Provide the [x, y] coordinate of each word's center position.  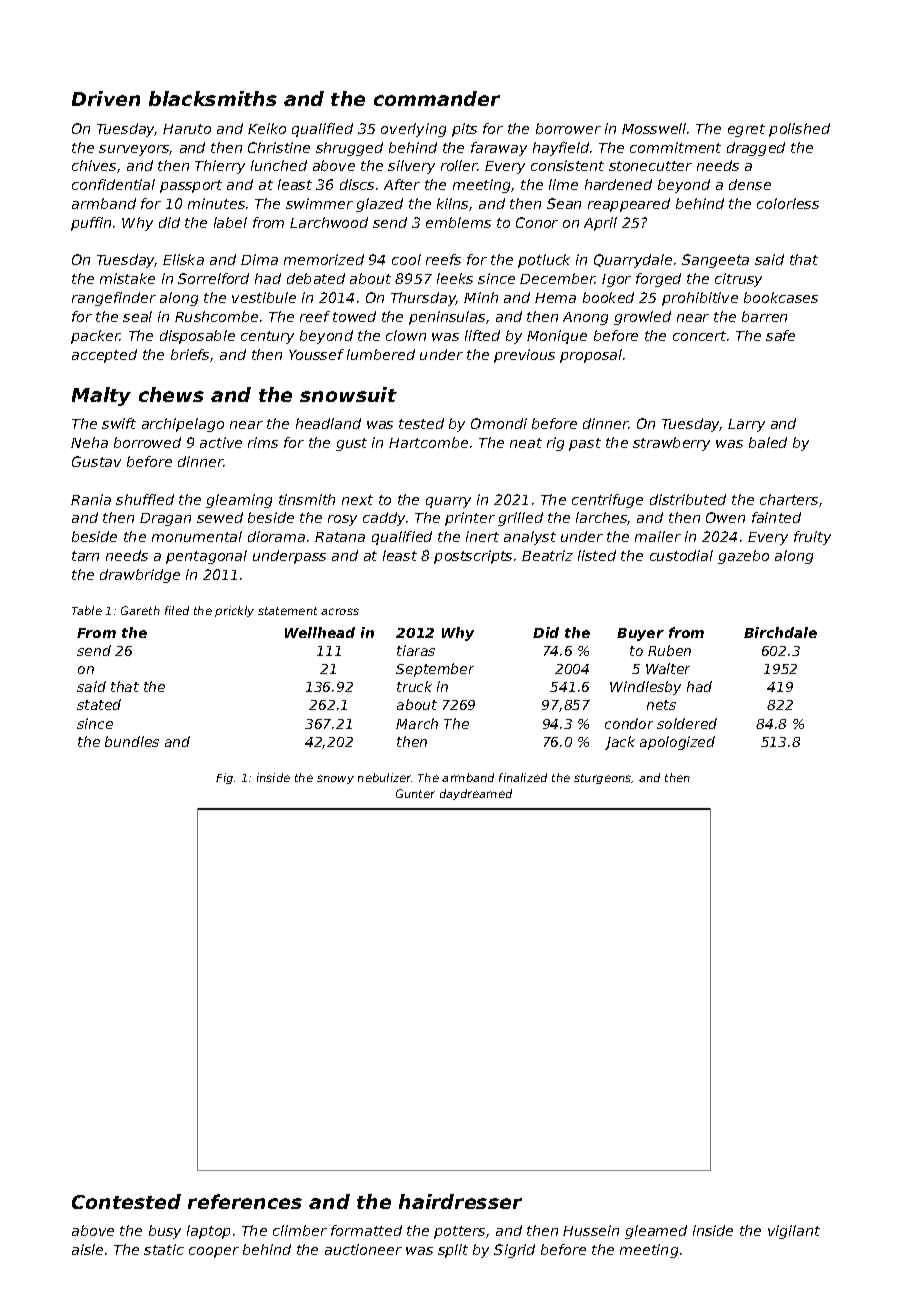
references [245, 1201]
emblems [458, 222]
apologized [677, 743]
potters [459, 1232]
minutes [216, 203]
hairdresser [460, 1201]
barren [764, 316]
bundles [132, 741]
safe [780, 335]
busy [165, 1232]
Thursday [423, 299]
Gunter [415, 793]
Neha [89, 442]
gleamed [656, 1232]
